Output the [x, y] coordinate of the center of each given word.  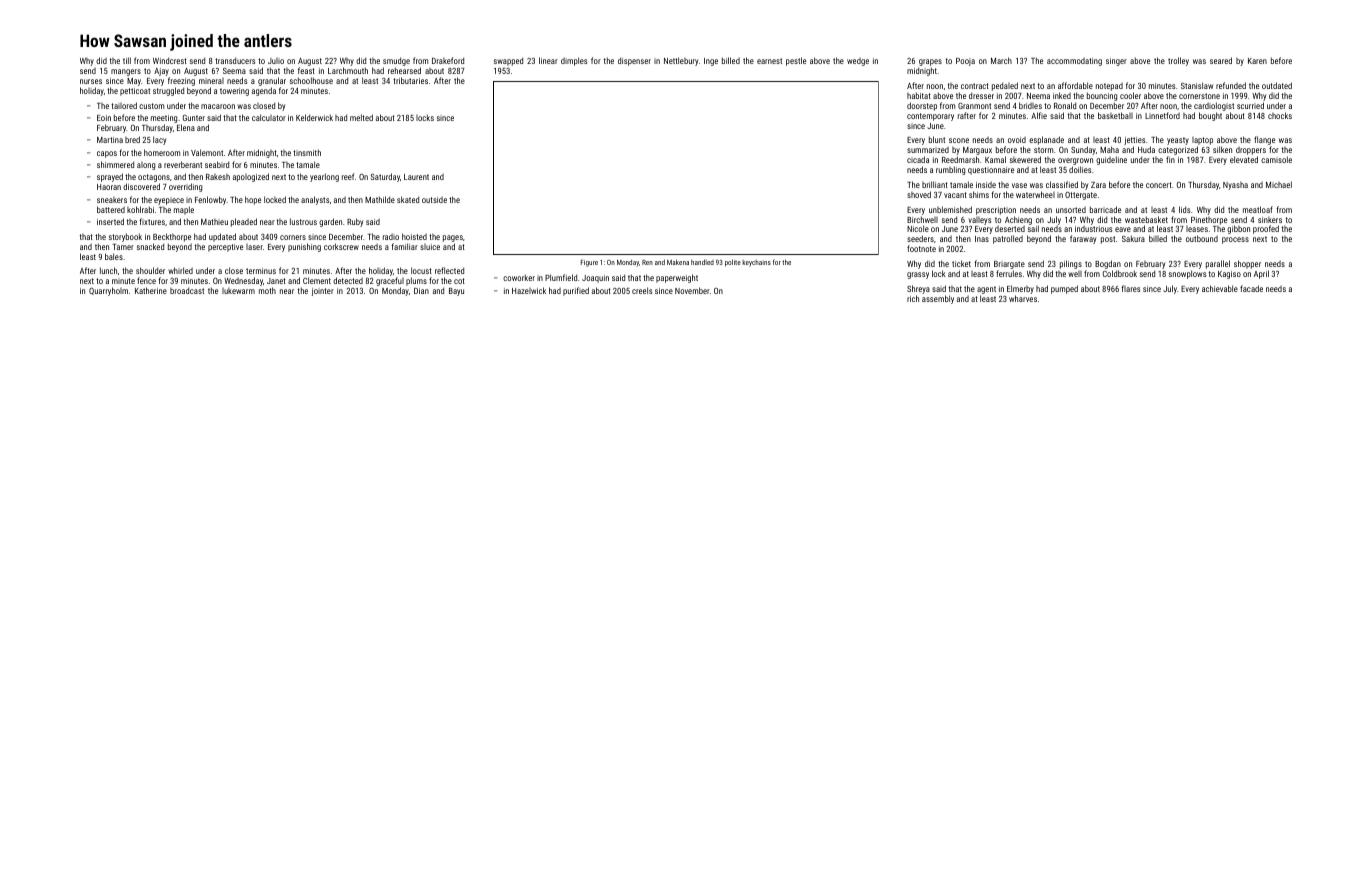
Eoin [104, 118]
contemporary [930, 117]
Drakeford [448, 60]
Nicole [918, 228]
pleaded [244, 222]
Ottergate [1081, 196]
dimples [574, 61]
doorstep [922, 106]
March [1001, 60]
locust [421, 270]
